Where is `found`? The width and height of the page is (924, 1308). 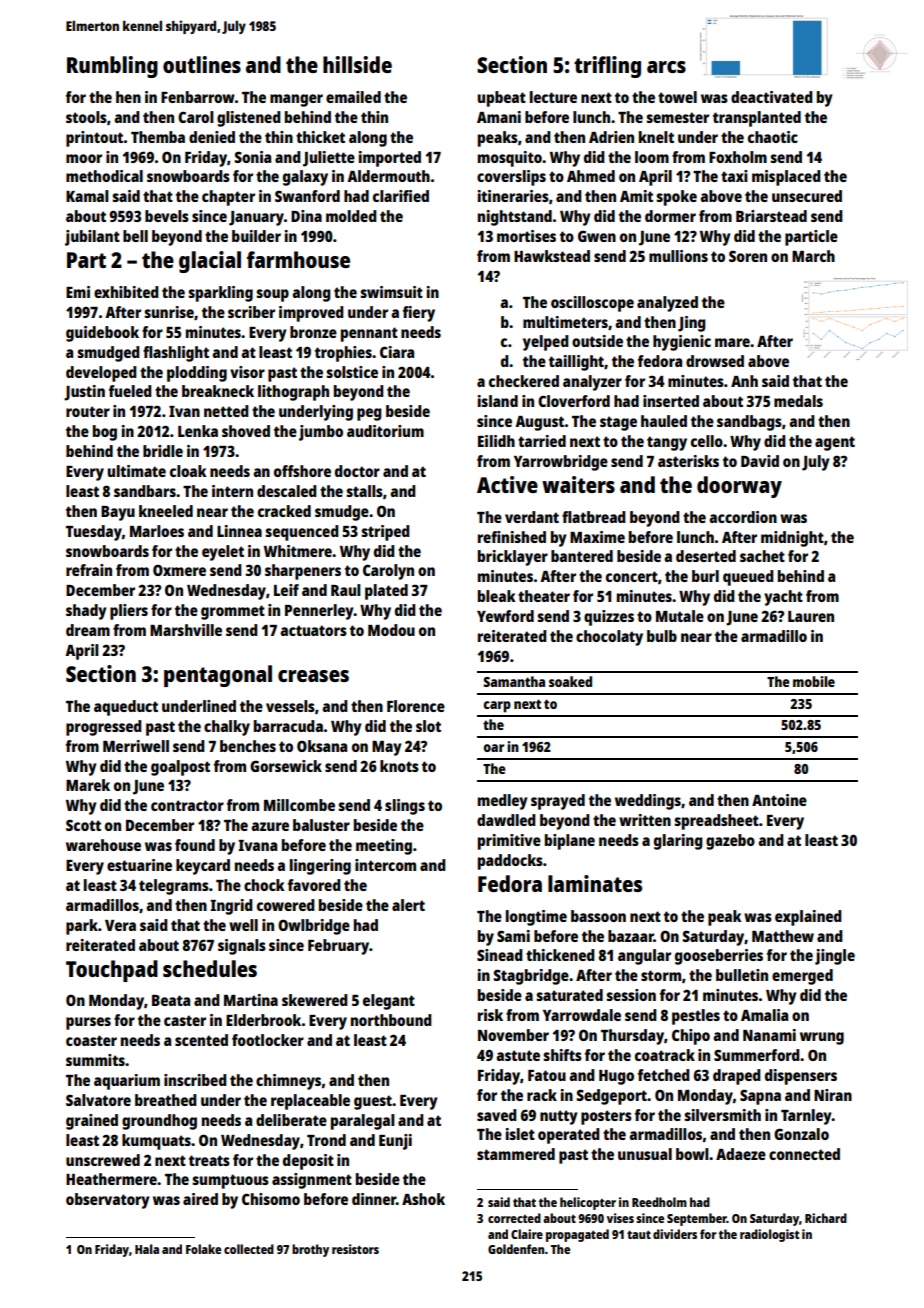 found is located at coordinates (195, 845).
